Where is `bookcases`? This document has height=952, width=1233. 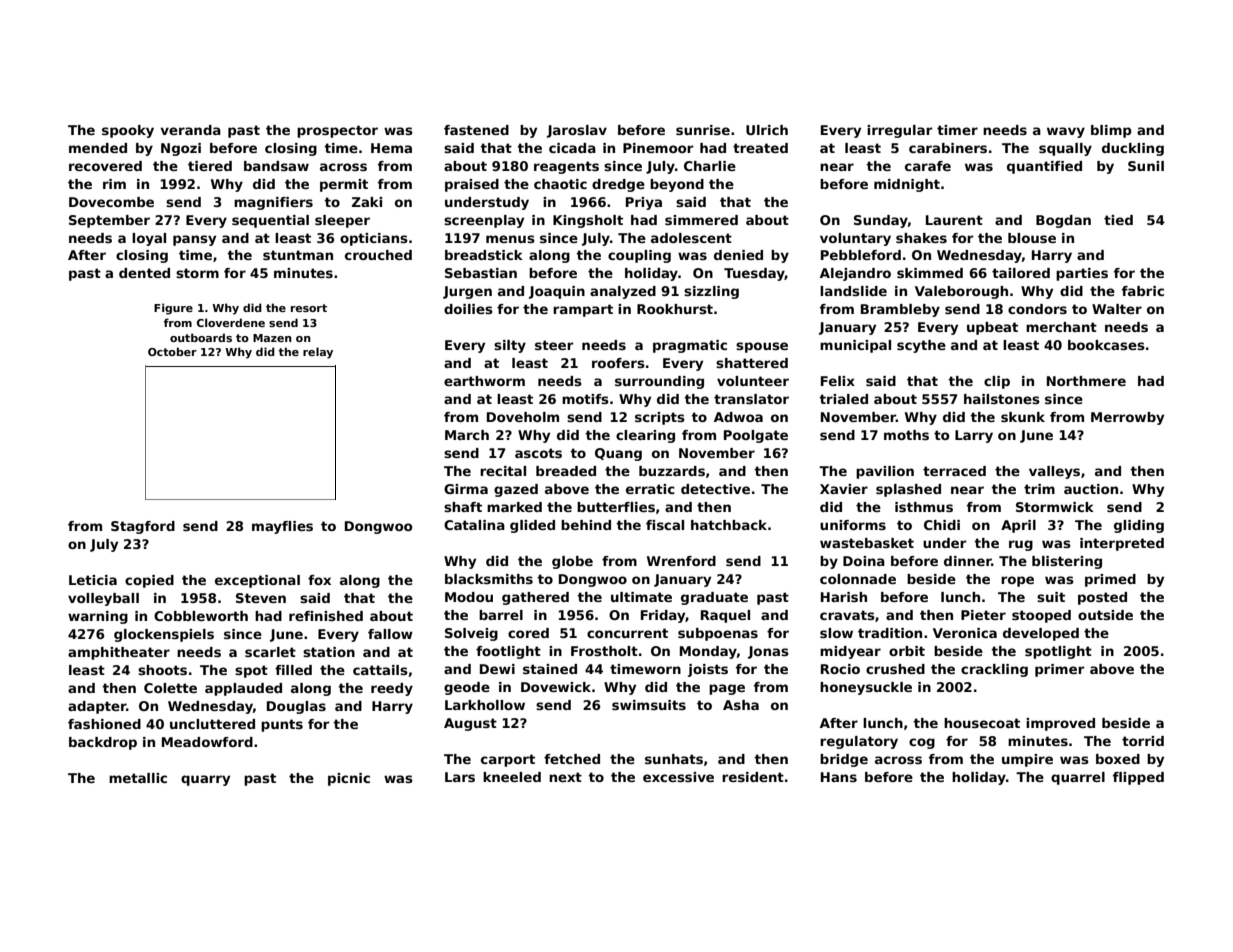 bookcases is located at coordinates (1106, 345).
